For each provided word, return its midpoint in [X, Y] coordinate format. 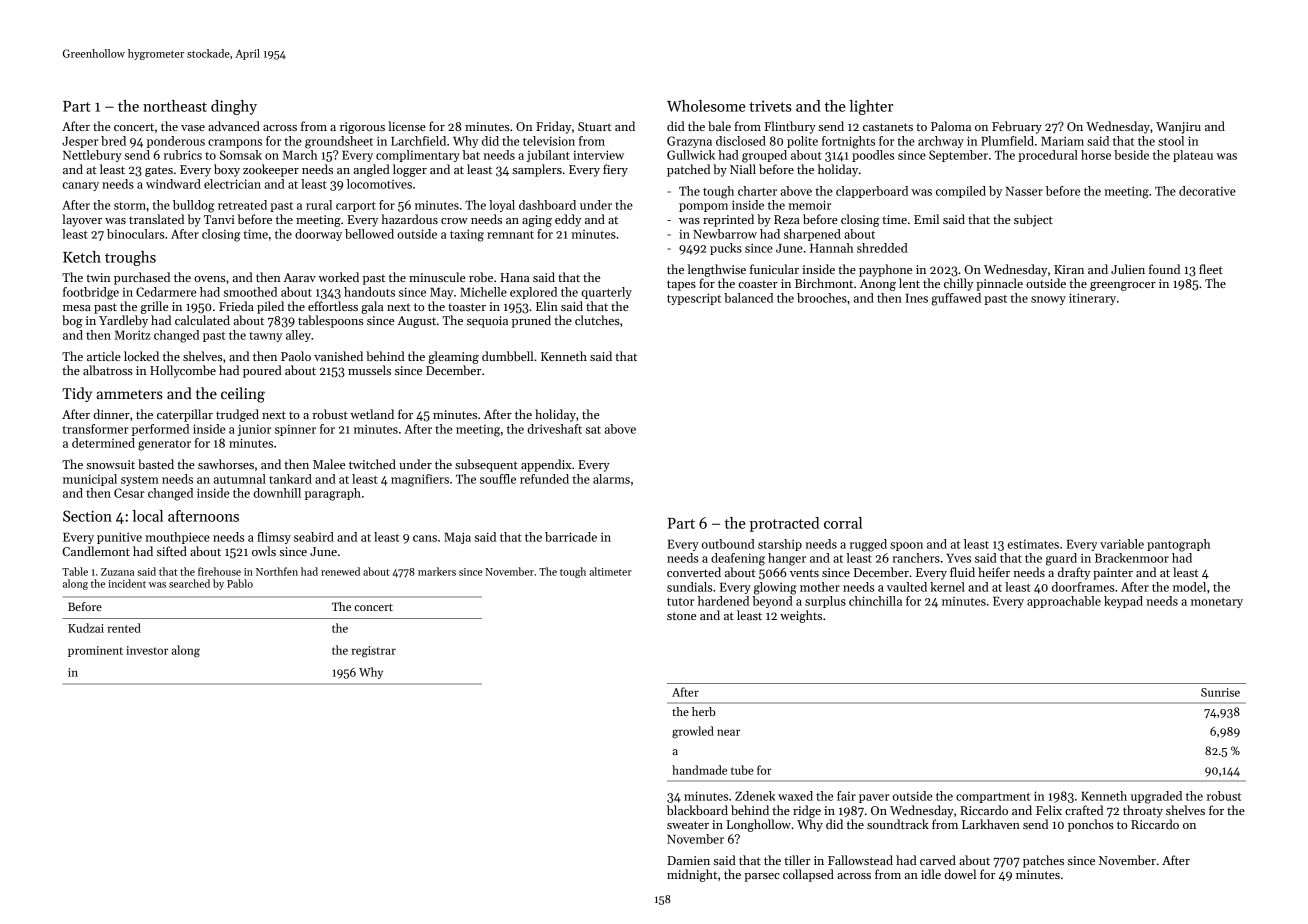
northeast [175, 106]
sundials [689, 587]
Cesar [129, 493]
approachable [1064, 602]
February [1017, 127]
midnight [692, 875]
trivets [770, 106]
